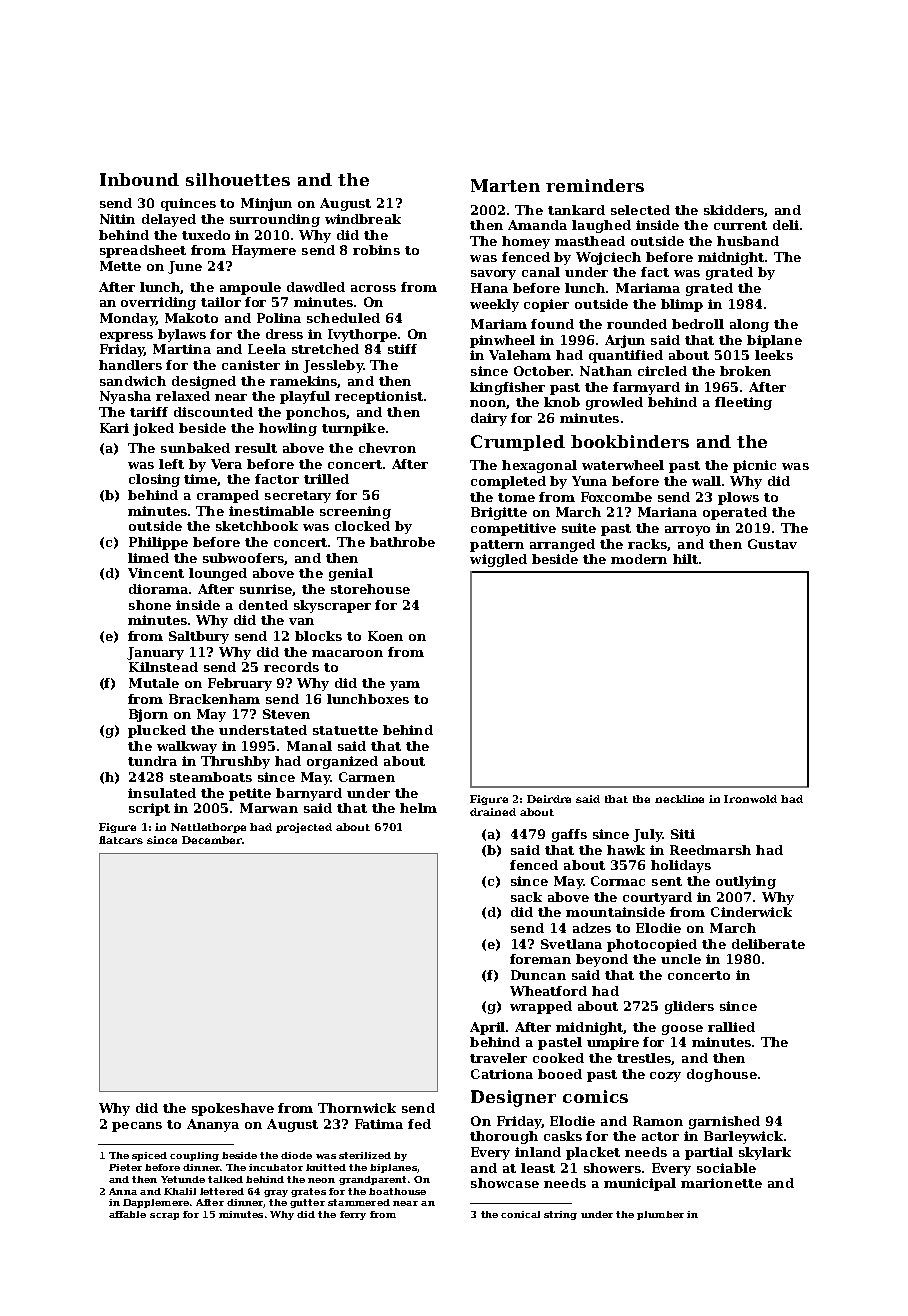  I want to click on neckline, so click(679, 799).
